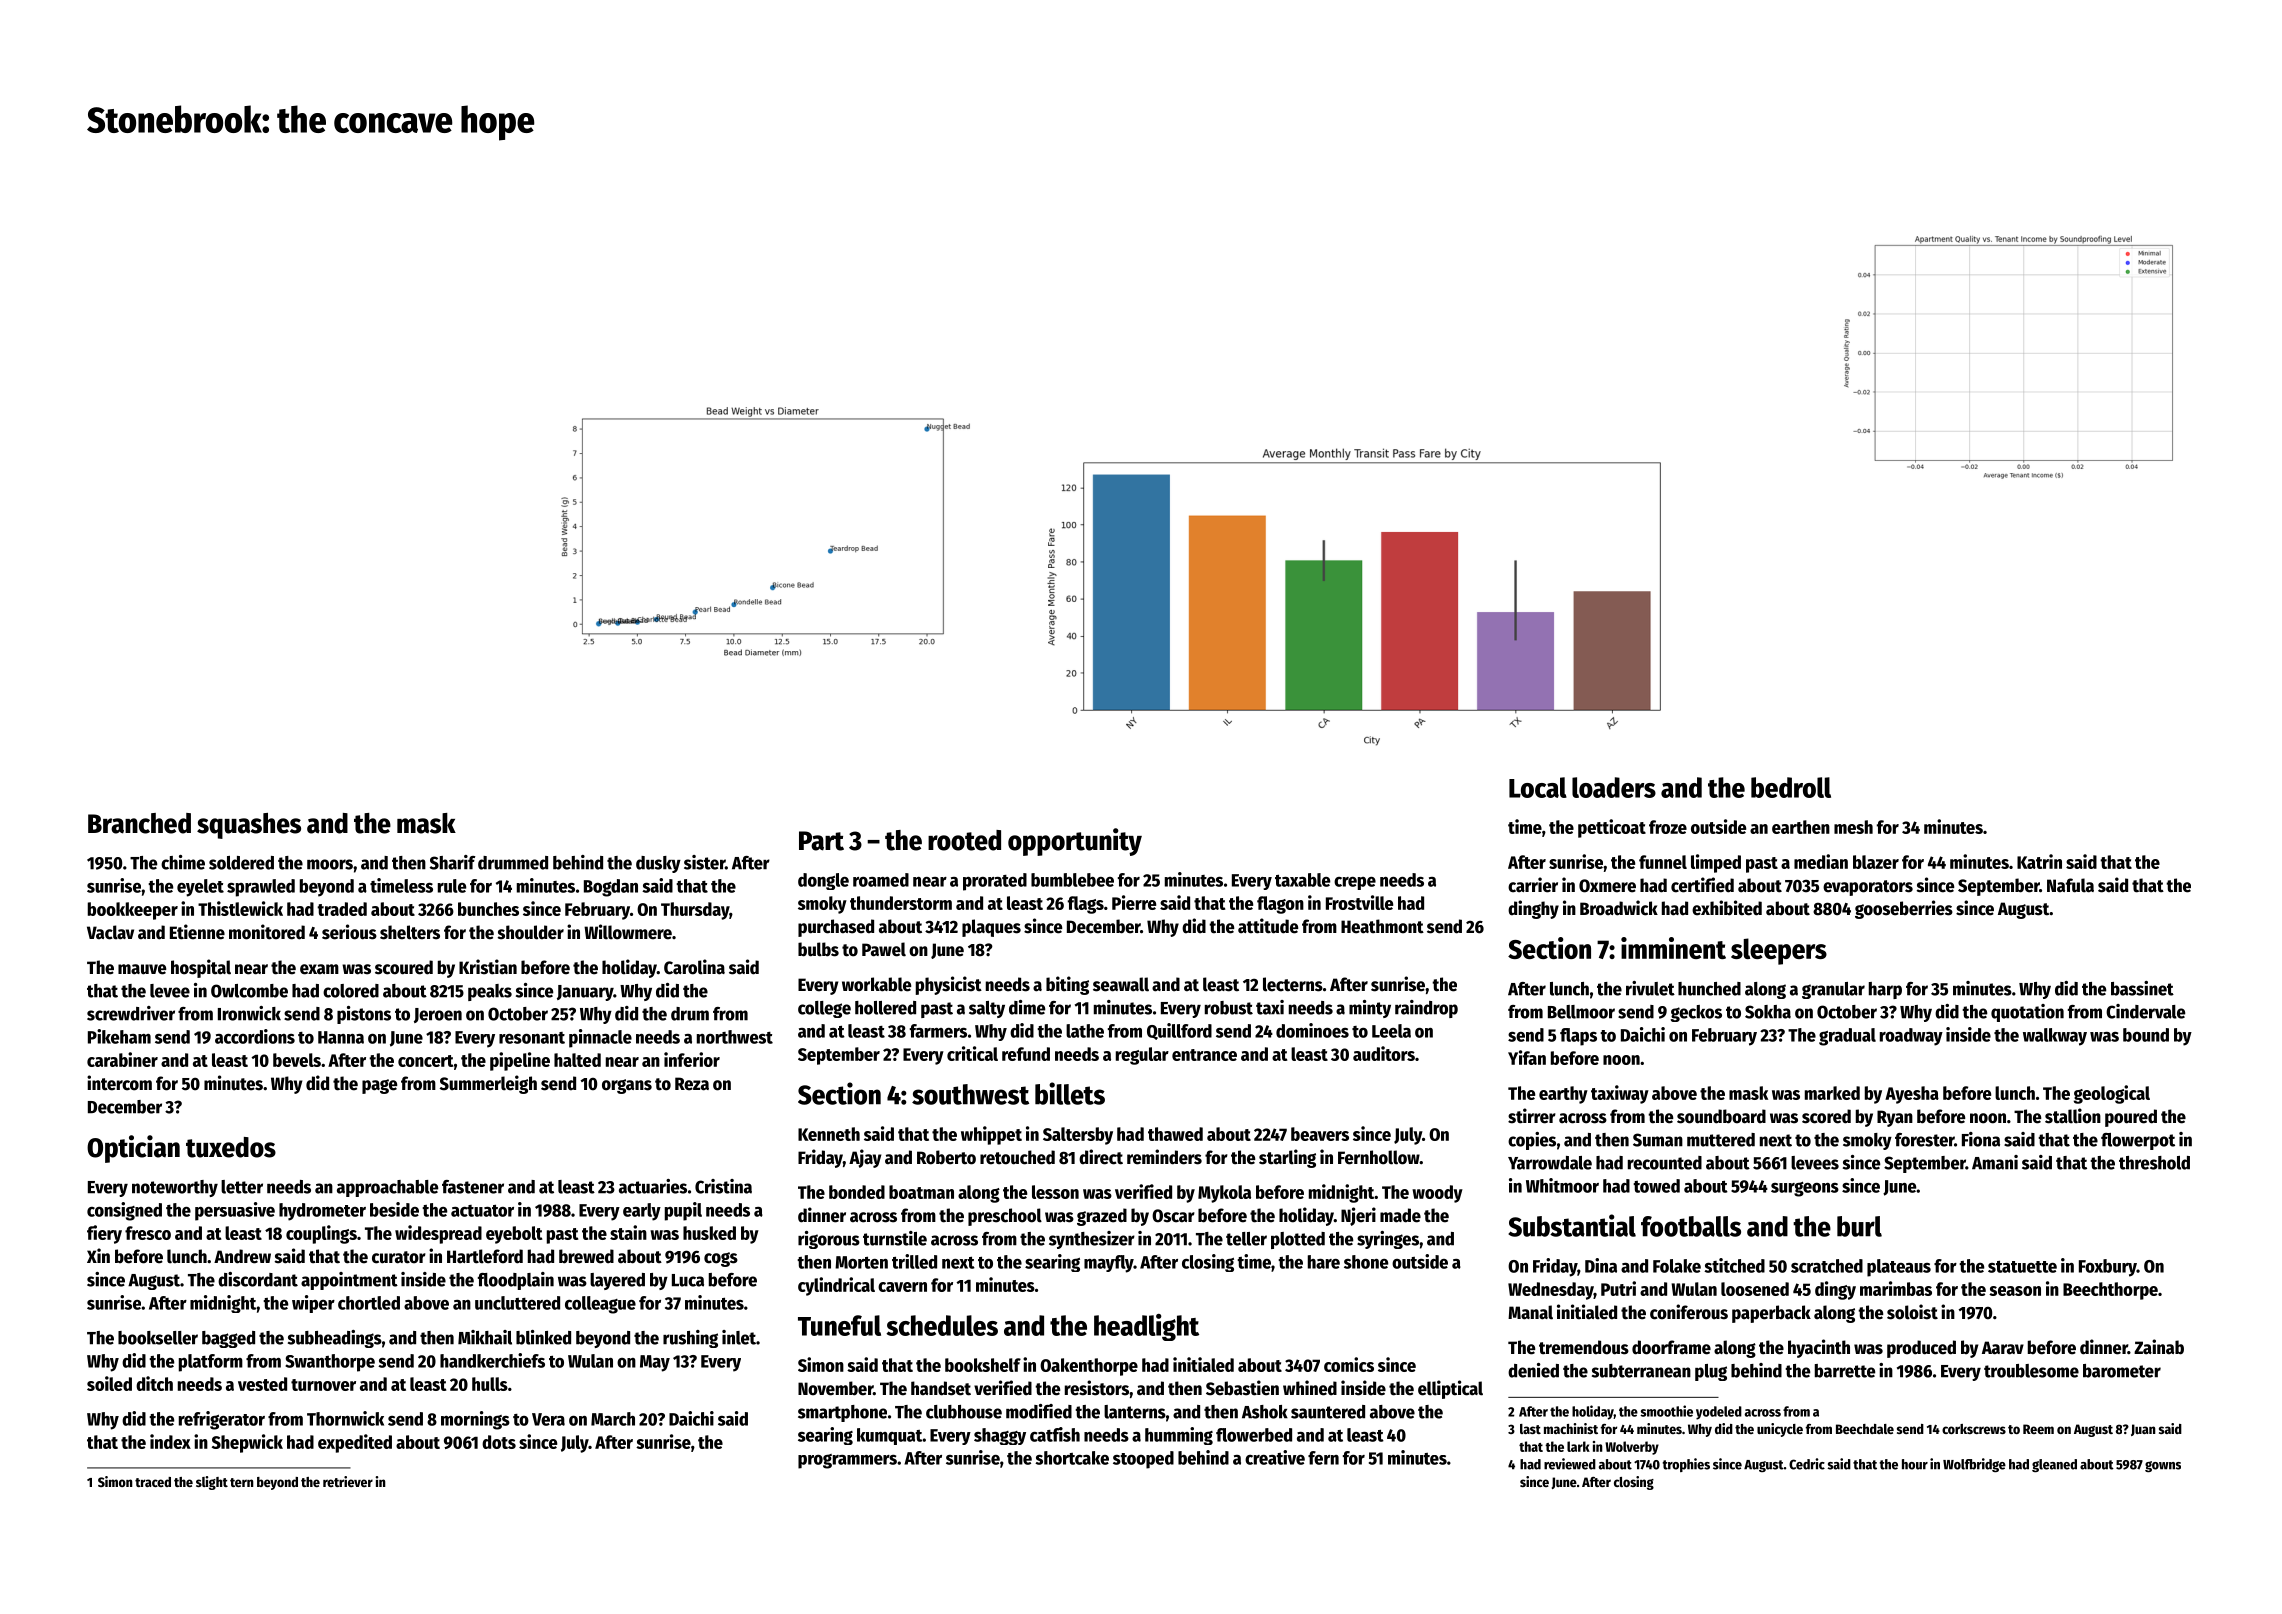  I want to click on retriever, so click(348, 1481).
